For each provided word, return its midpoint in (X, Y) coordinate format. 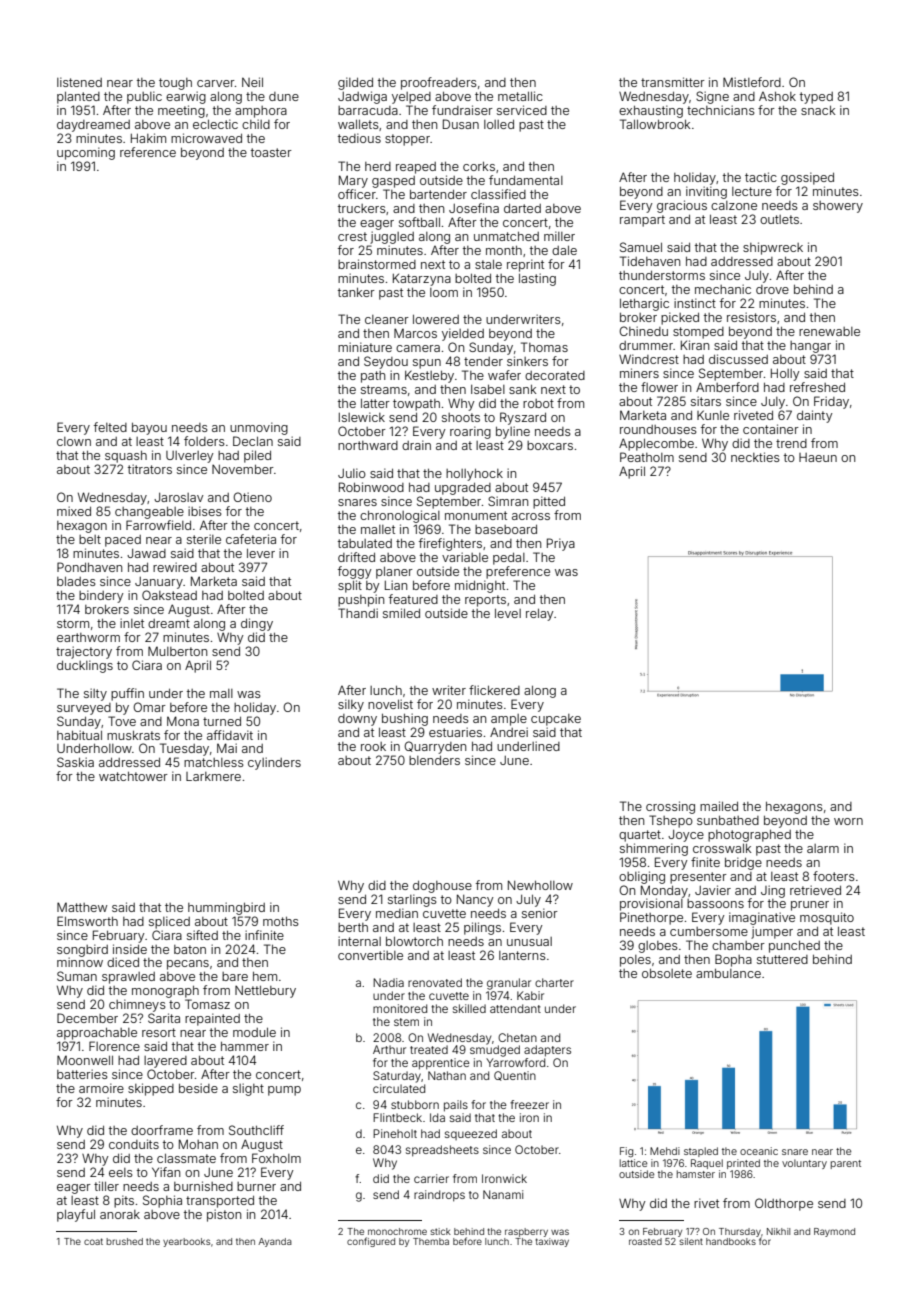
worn (848, 821)
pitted (549, 502)
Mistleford (752, 82)
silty (95, 694)
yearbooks (186, 1242)
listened (79, 82)
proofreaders (439, 83)
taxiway (552, 1242)
